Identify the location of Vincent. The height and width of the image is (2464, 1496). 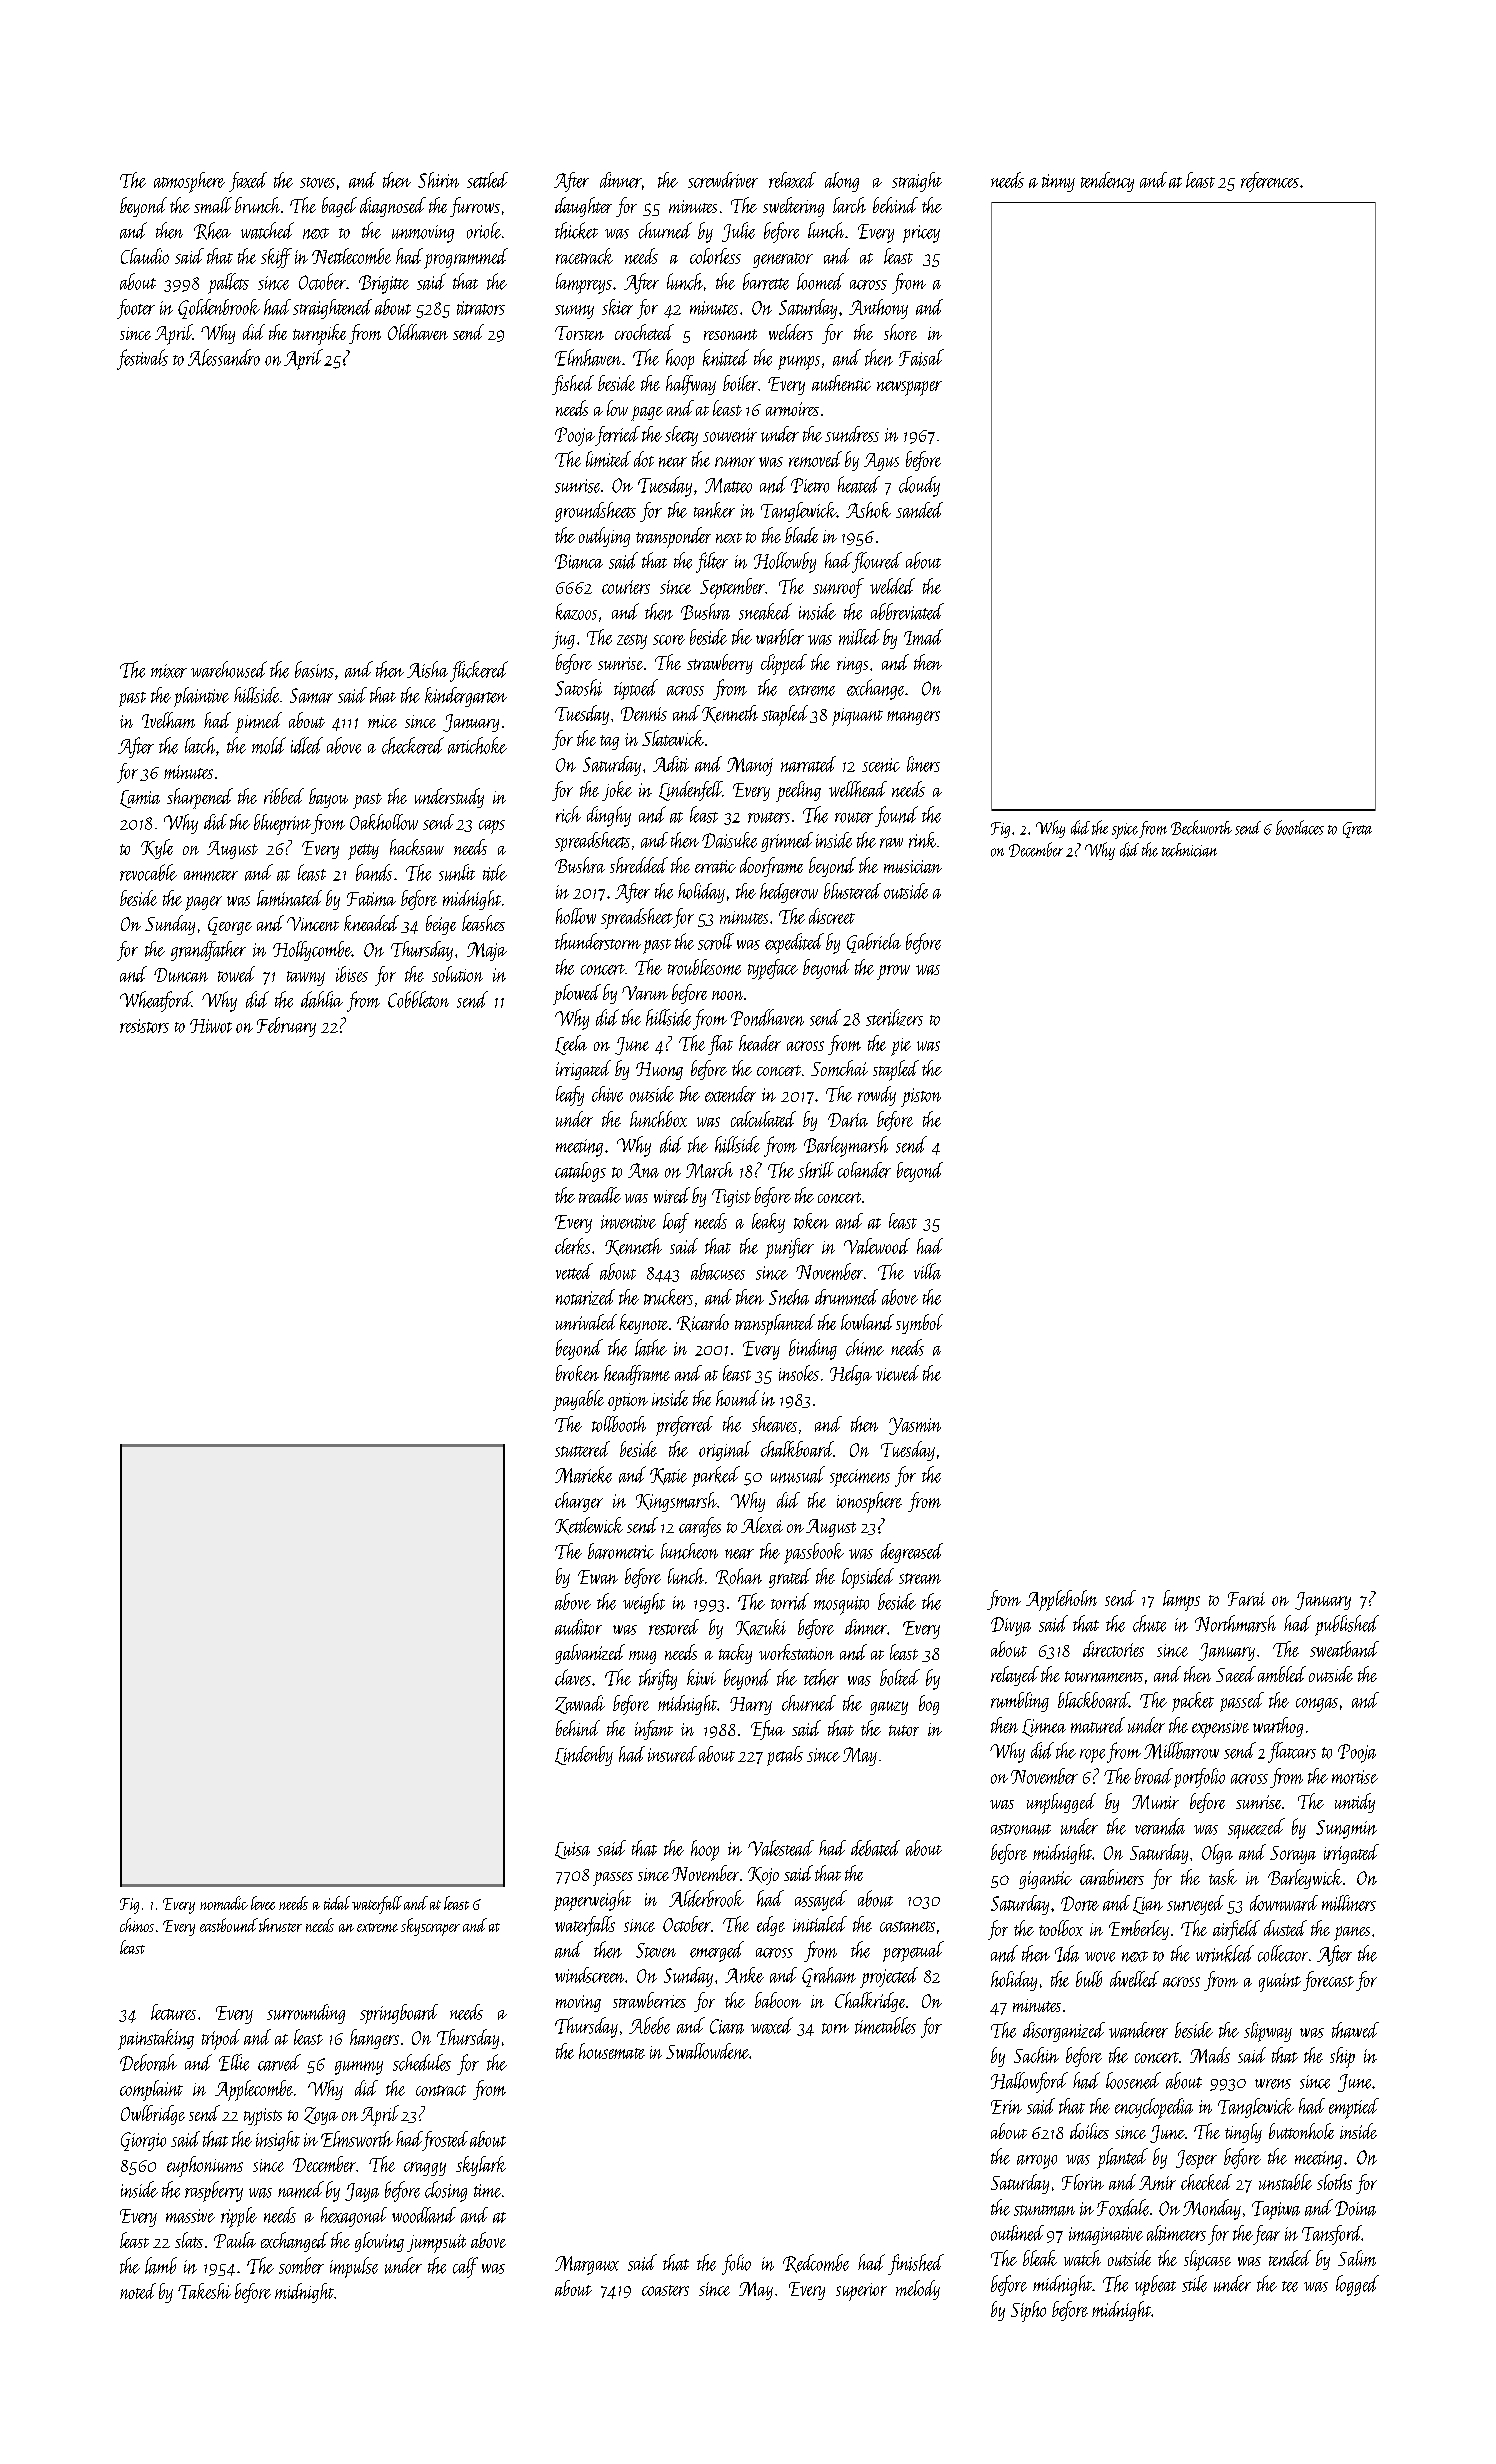
(313, 924).
